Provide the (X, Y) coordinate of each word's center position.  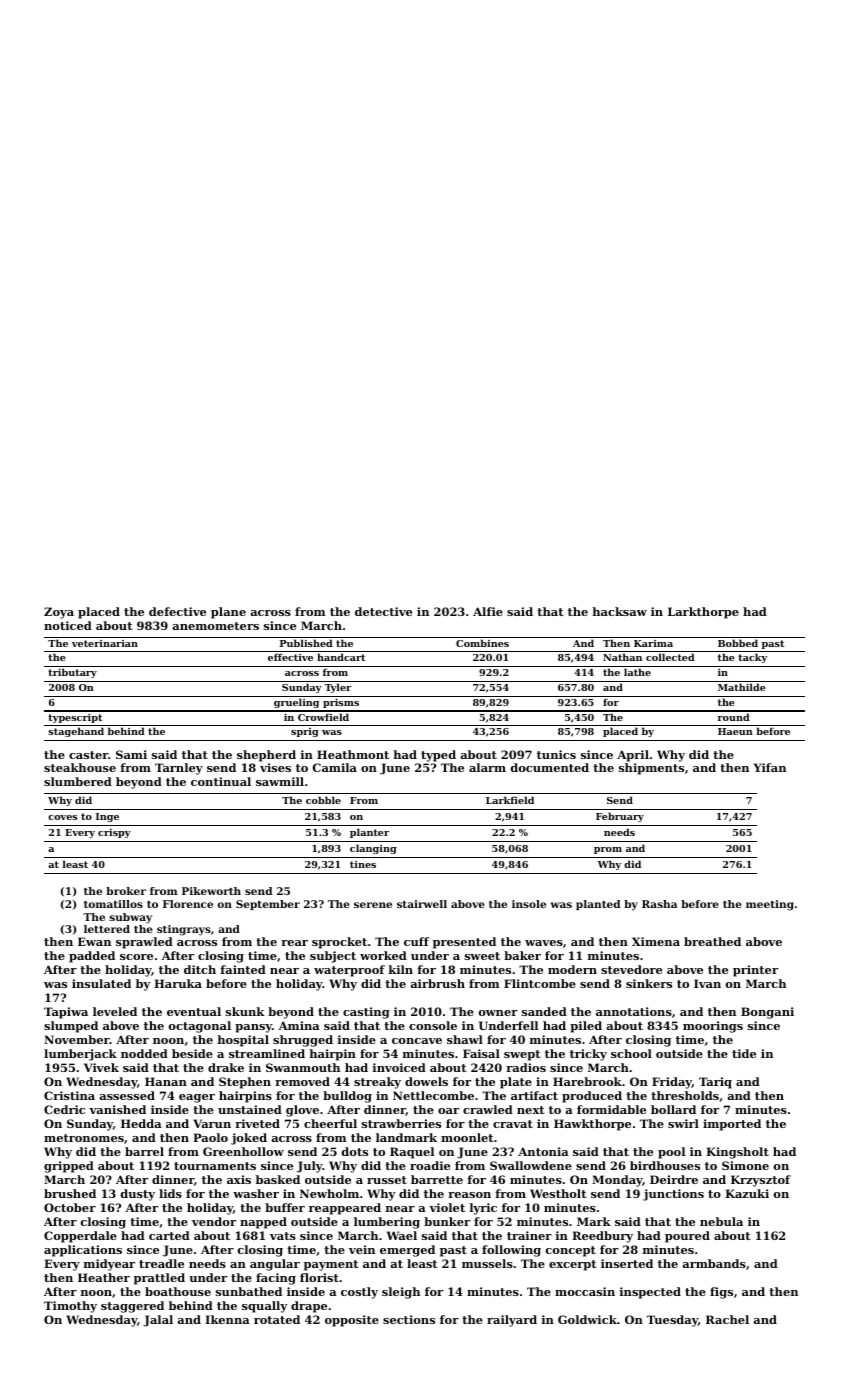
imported (732, 1125)
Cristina (69, 1095)
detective (383, 611)
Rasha (659, 904)
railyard (512, 1321)
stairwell (422, 904)
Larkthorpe (703, 613)
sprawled (144, 943)
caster (88, 755)
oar (448, 1111)
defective (177, 611)
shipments (651, 769)
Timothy (70, 1307)
